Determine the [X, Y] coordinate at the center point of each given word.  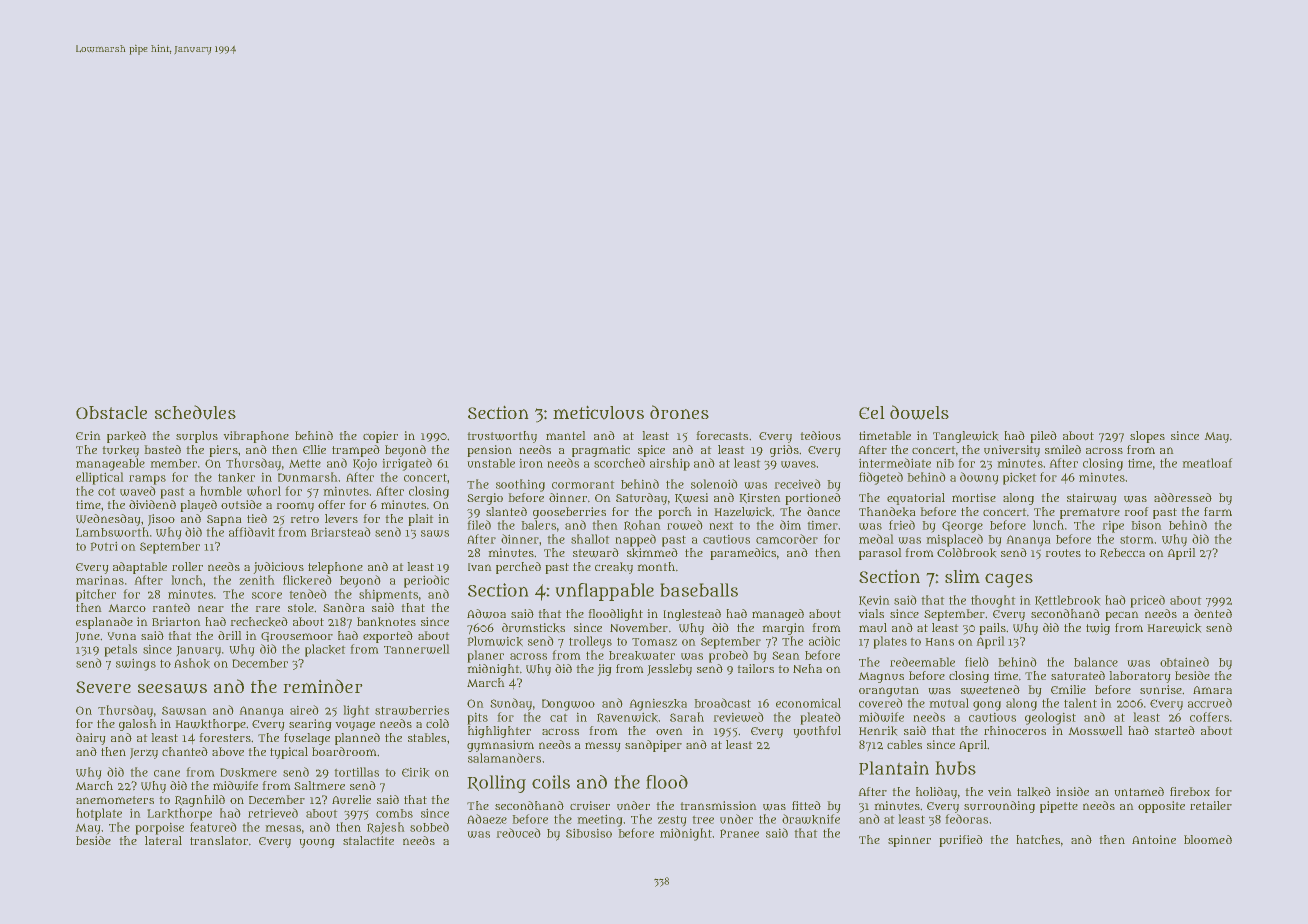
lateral [163, 840]
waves [798, 464]
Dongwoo [568, 705]
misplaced [954, 540]
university [1012, 451]
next [721, 525]
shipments [388, 595]
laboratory [1140, 677]
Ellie [314, 449]
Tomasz [654, 642]
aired [304, 710]
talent [1080, 703]
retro [304, 519]
